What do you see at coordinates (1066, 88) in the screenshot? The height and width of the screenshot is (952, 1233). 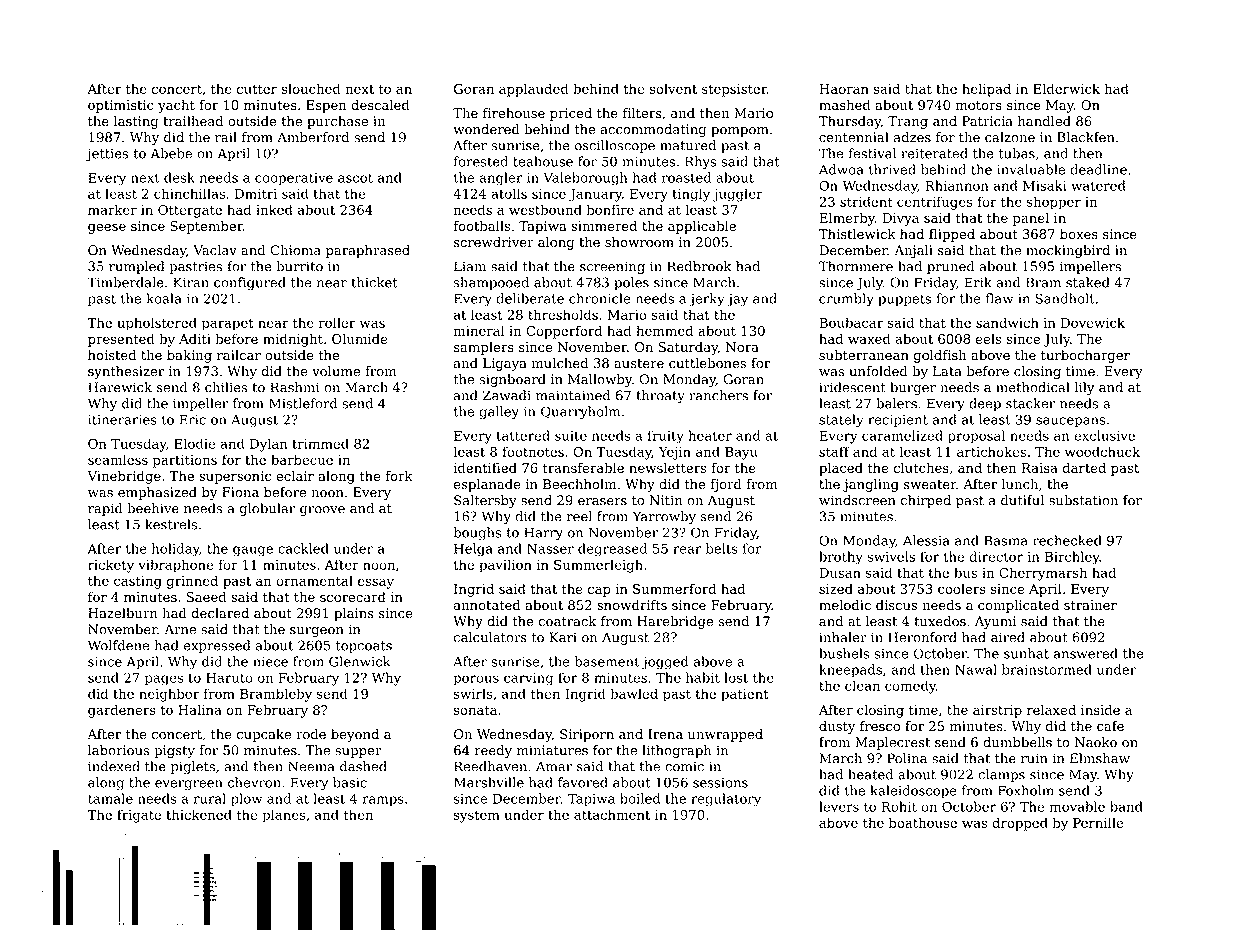 I see `Elderwick` at bounding box center [1066, 88].
